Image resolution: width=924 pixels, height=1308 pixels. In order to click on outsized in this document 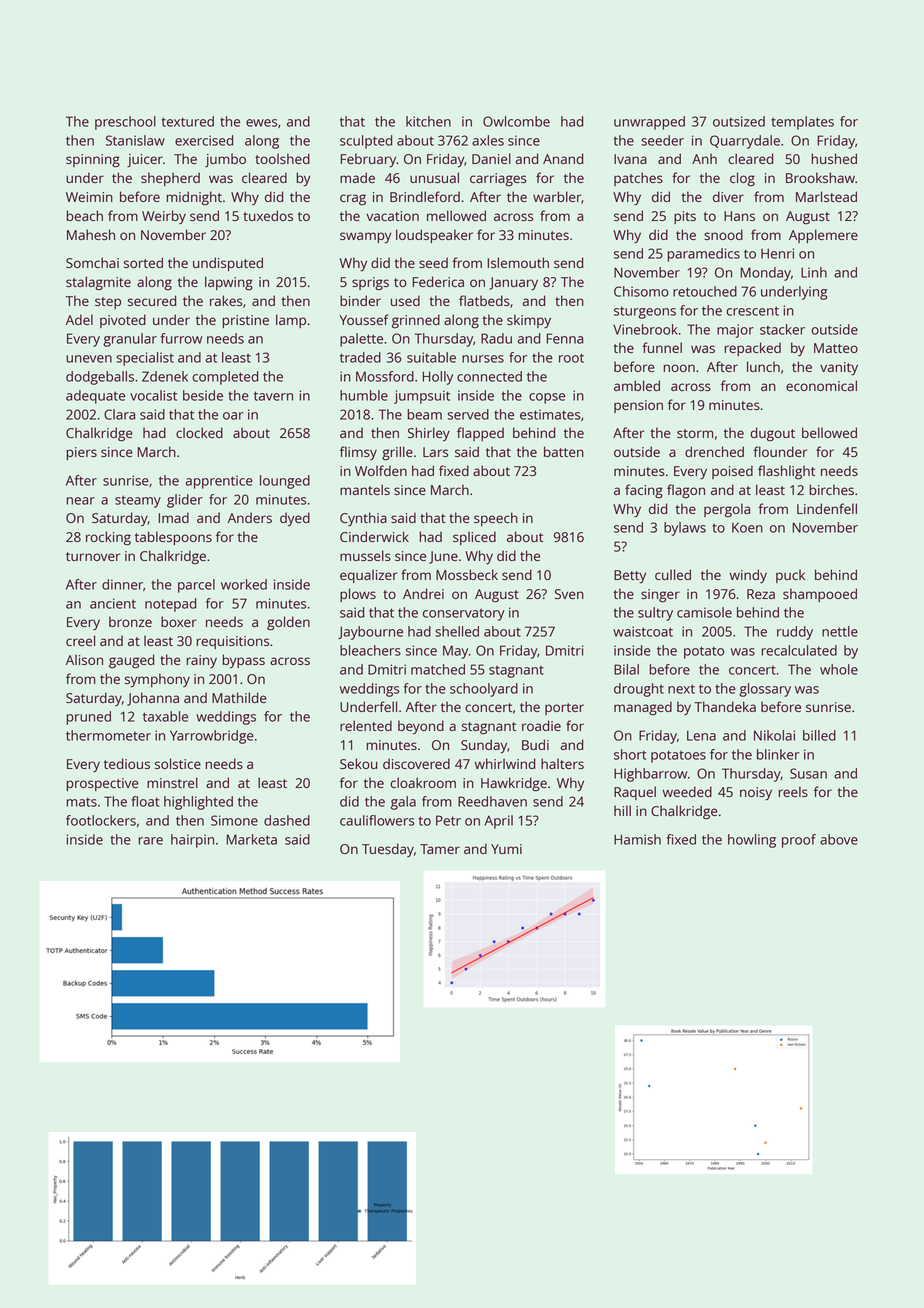, I will do `click(739, 121)`.
